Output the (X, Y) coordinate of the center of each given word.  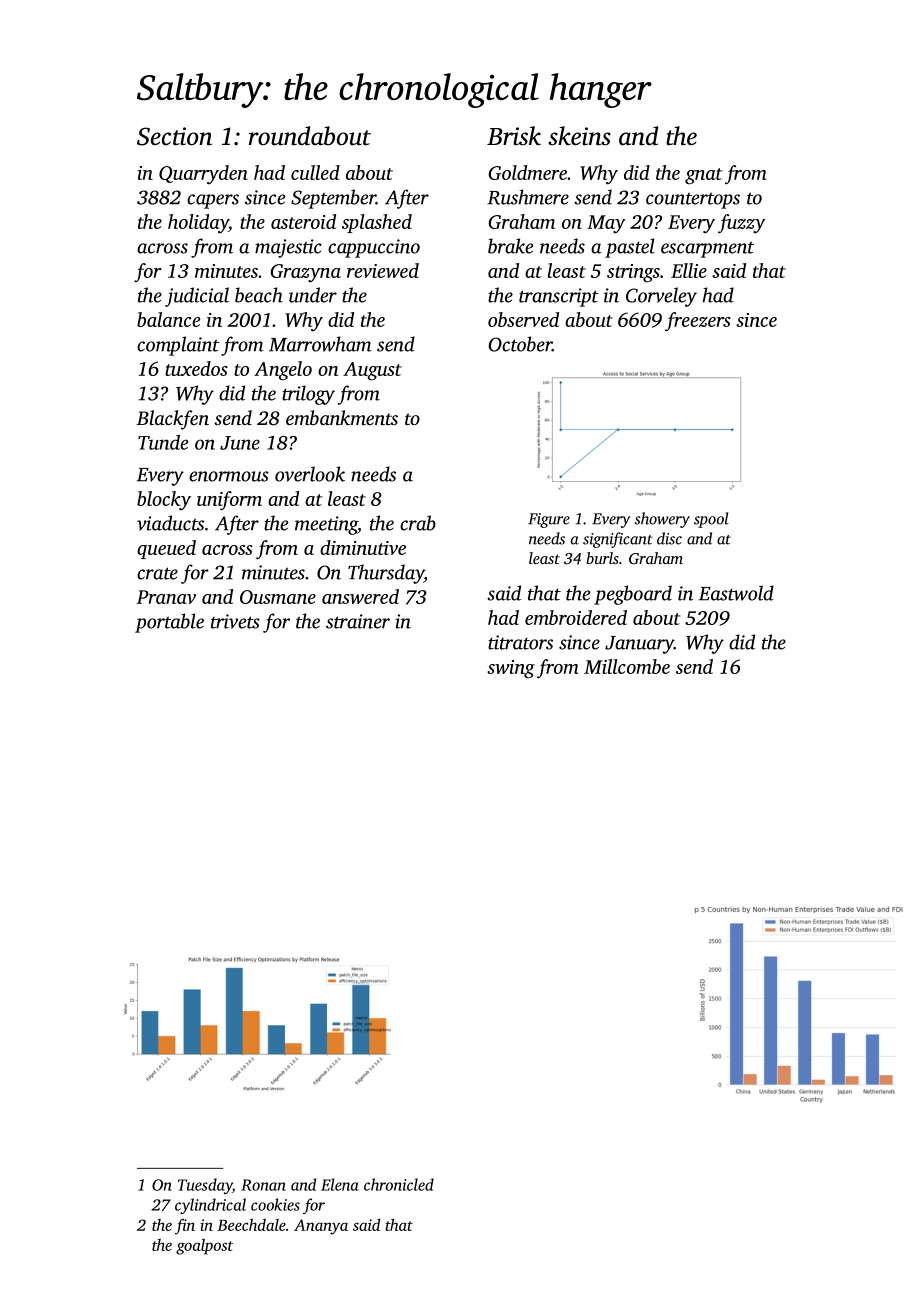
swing (511, 669)
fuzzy (742, 224)
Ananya (321, 1227)
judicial (197, 297)
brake (510, 246)
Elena (340, 1184)
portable (169, 623)
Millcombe (627, 666)
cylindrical (210, 1206)
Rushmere (528, 197)
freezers (698, 322)
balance (168, 319)
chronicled (399, 1184)
